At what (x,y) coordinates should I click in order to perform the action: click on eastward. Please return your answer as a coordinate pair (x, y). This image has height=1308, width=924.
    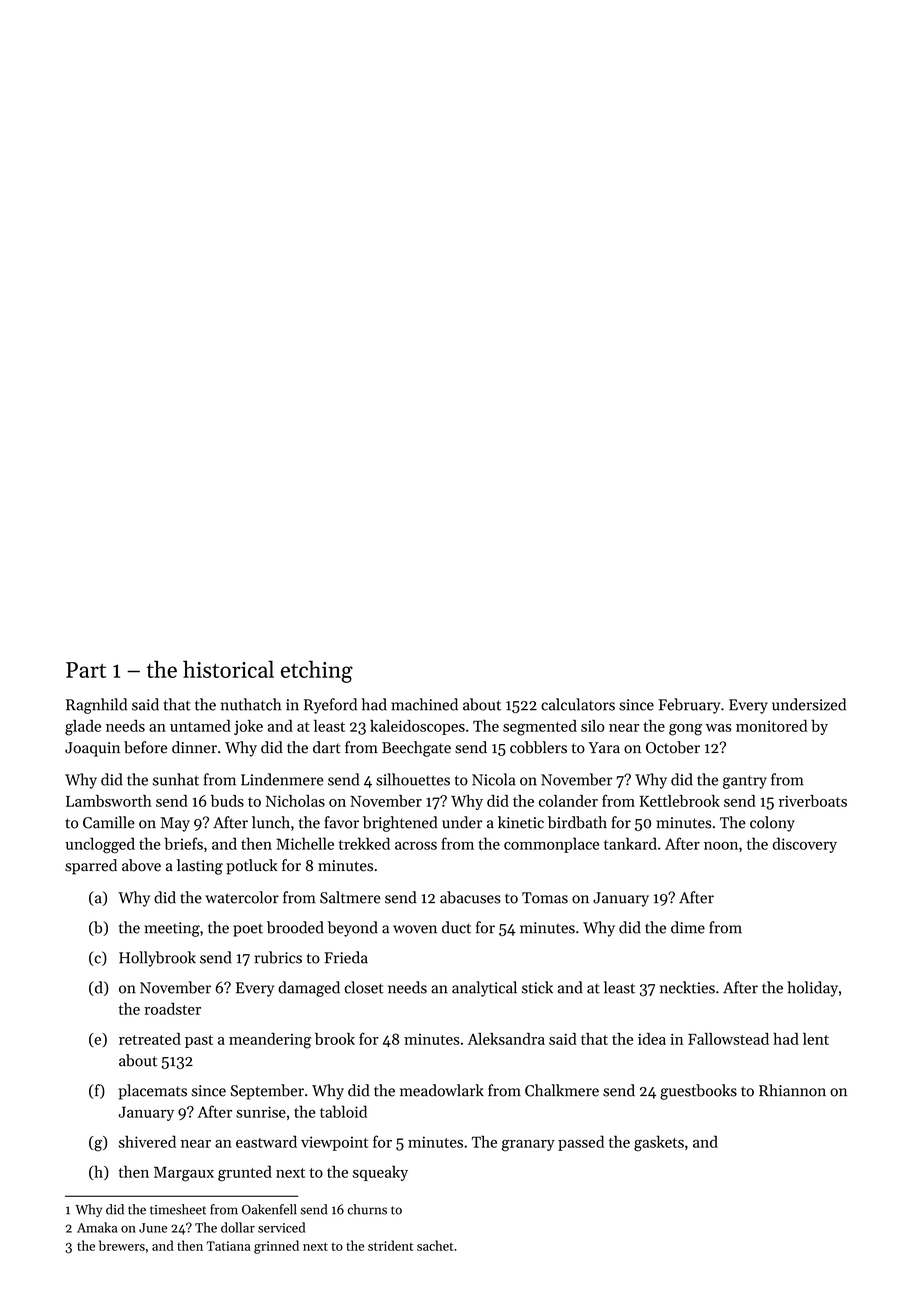
    Looking at the image, I should click on (266, 1141).
